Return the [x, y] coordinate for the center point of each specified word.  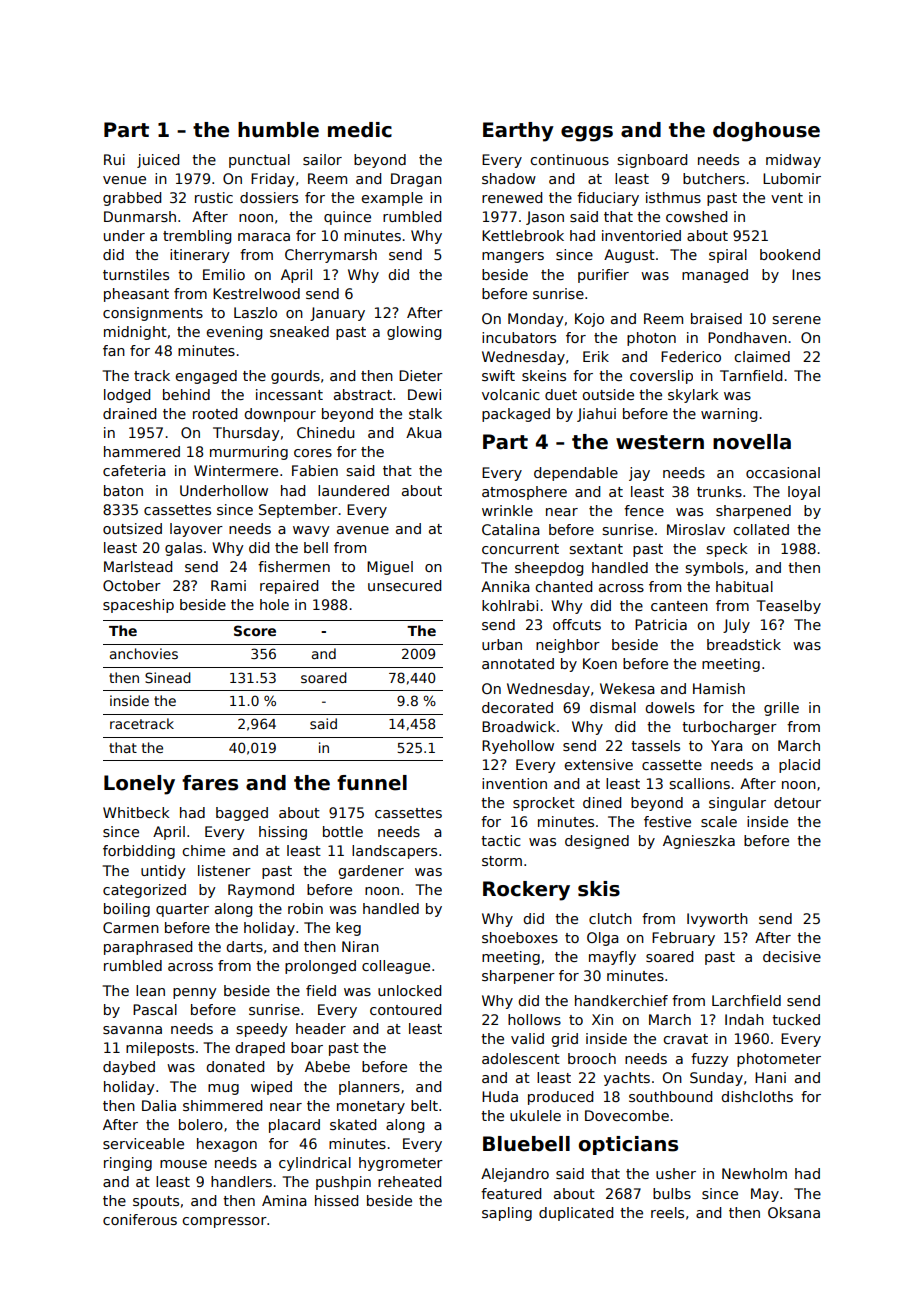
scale [719, 821]
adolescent [521, 1058]
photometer [779, 1060]
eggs [587, 134]
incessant [289, 394]
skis [599, 889]
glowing [414, 333]
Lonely [139, 785]
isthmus [673, 197]
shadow [509, 178]
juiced [158, 161]
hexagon [227, 1145]
